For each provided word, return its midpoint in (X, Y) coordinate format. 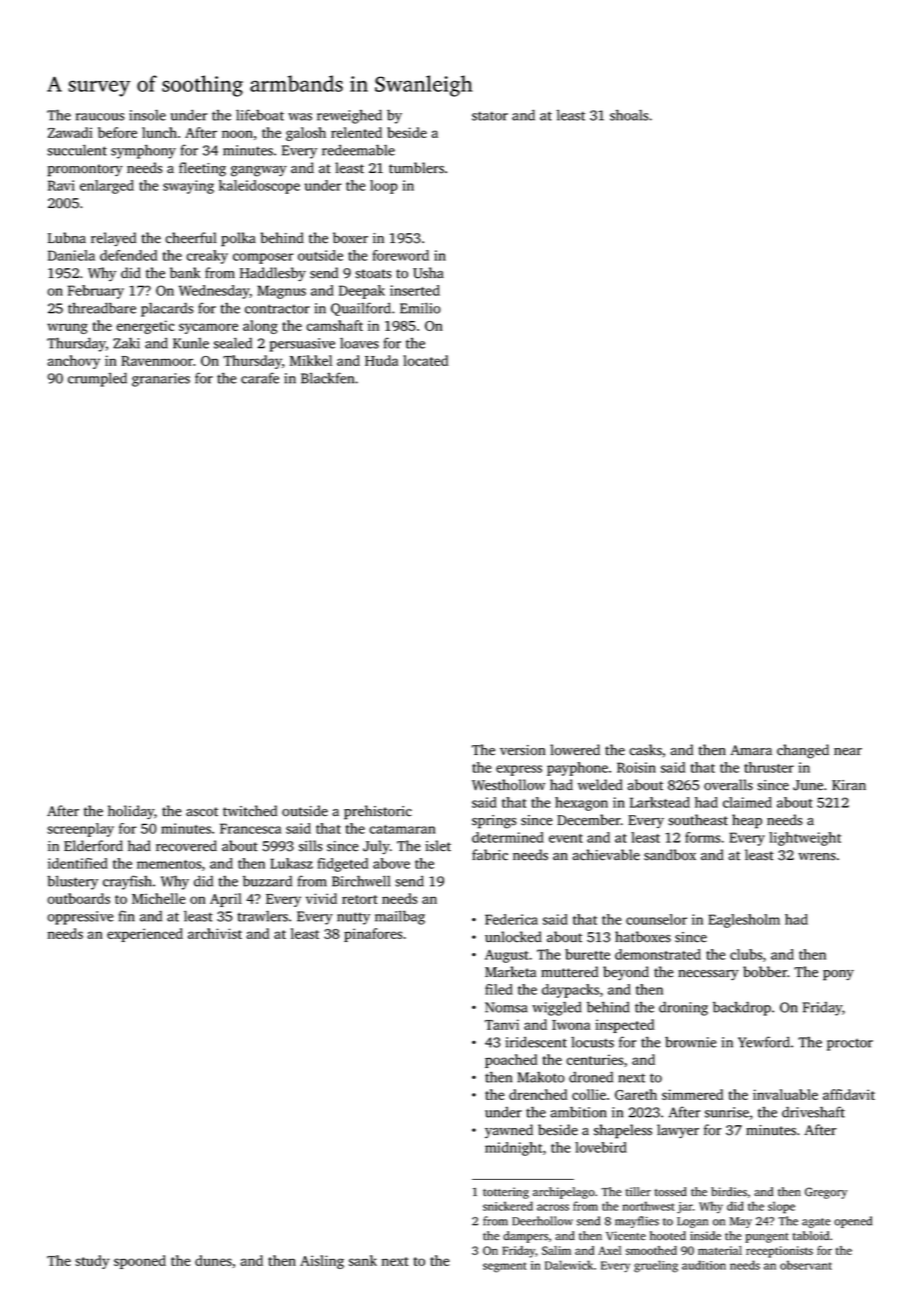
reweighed (349, 116)
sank (363, 1260)
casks (645, 750)
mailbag (400, 917)
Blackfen (327, 378)
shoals (629, 115)
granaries (161, 380)
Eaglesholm (744, 921)
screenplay (80, 830)
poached (511, 1061)
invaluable (785, 1094)
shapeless (623, 1131)
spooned (140, 1262)
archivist (215, 933)
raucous (100, 117)
